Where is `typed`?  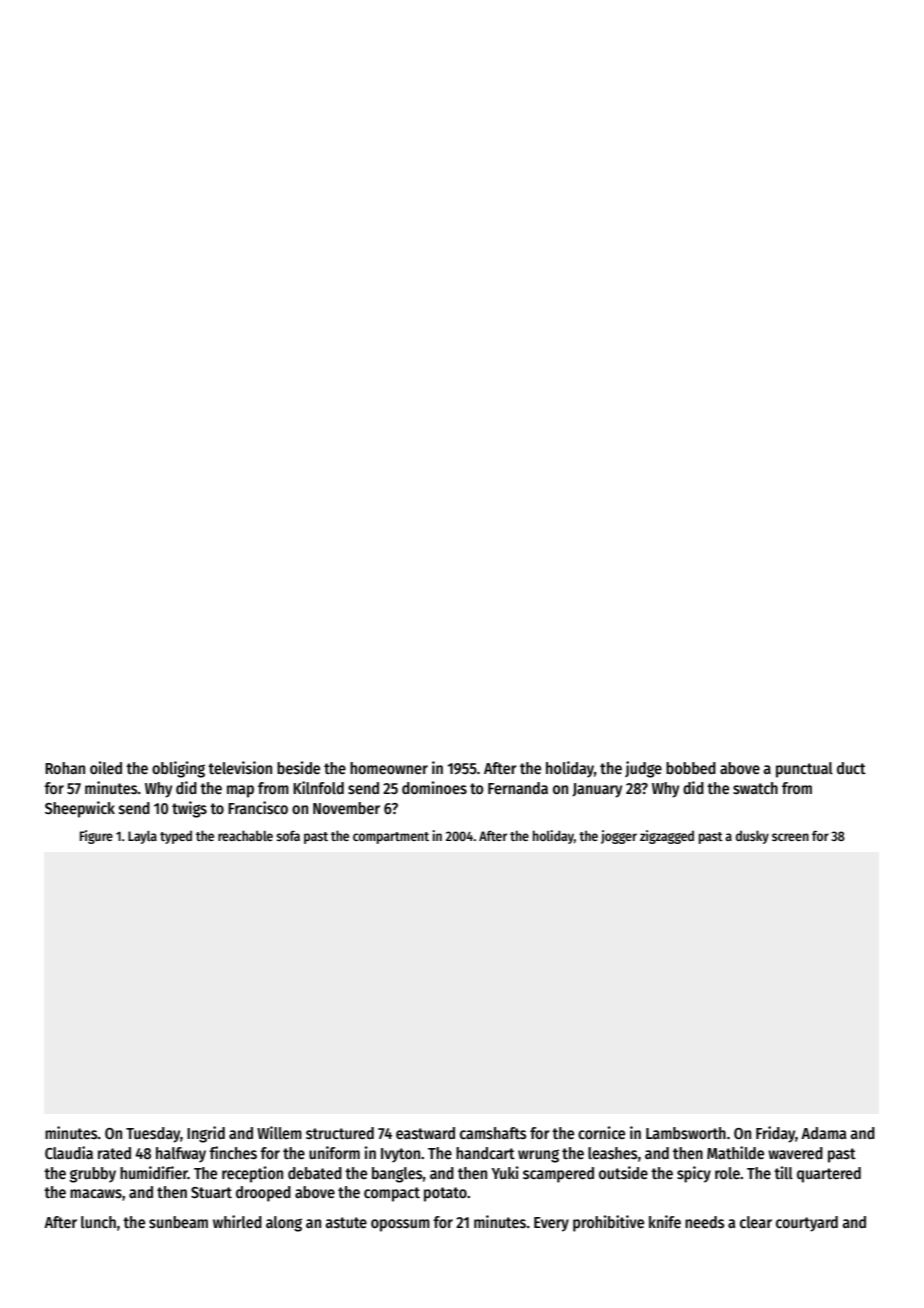 typed is located at coordinates (176, 837).
